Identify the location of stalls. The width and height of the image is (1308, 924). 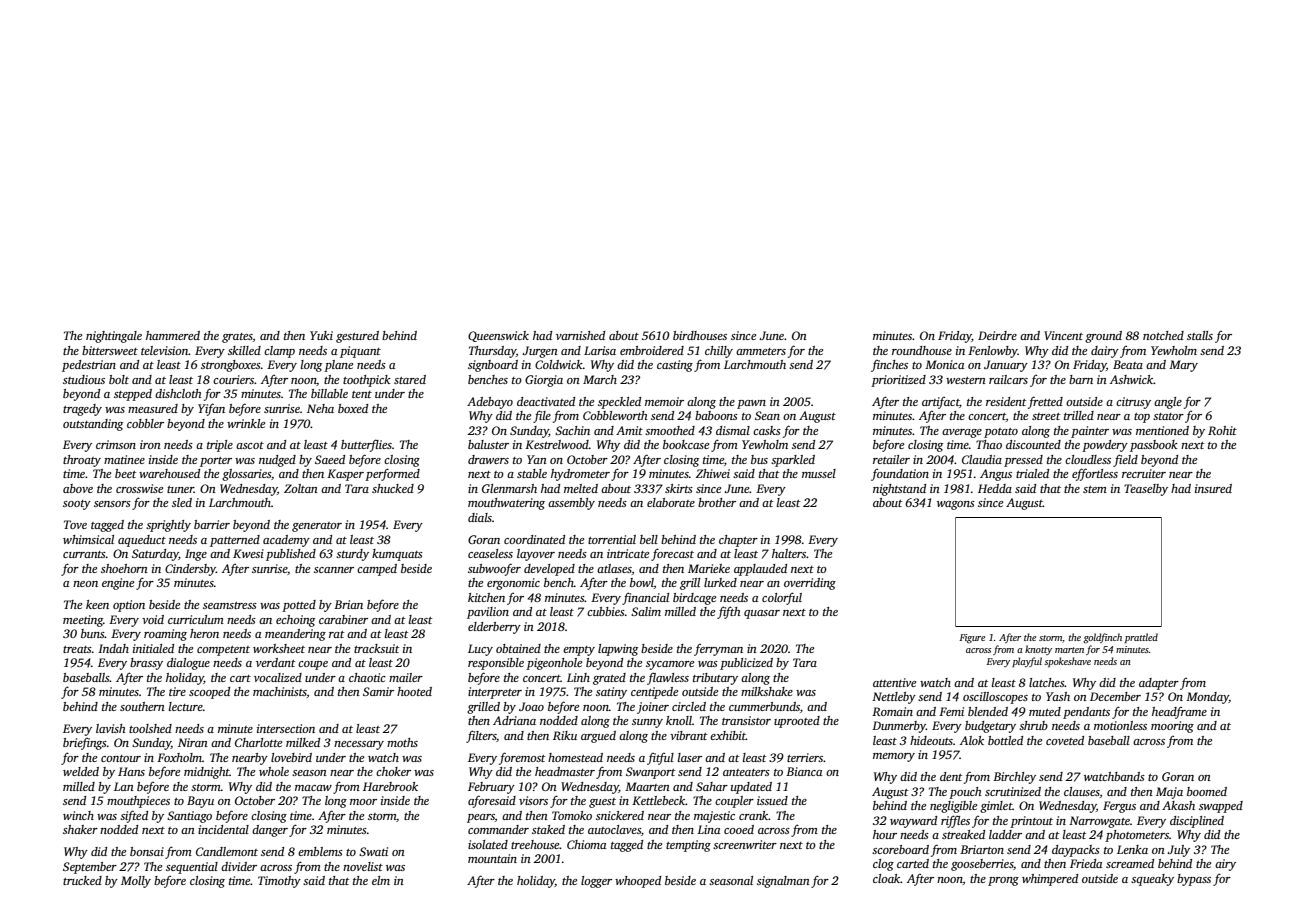
(1200, 335).
